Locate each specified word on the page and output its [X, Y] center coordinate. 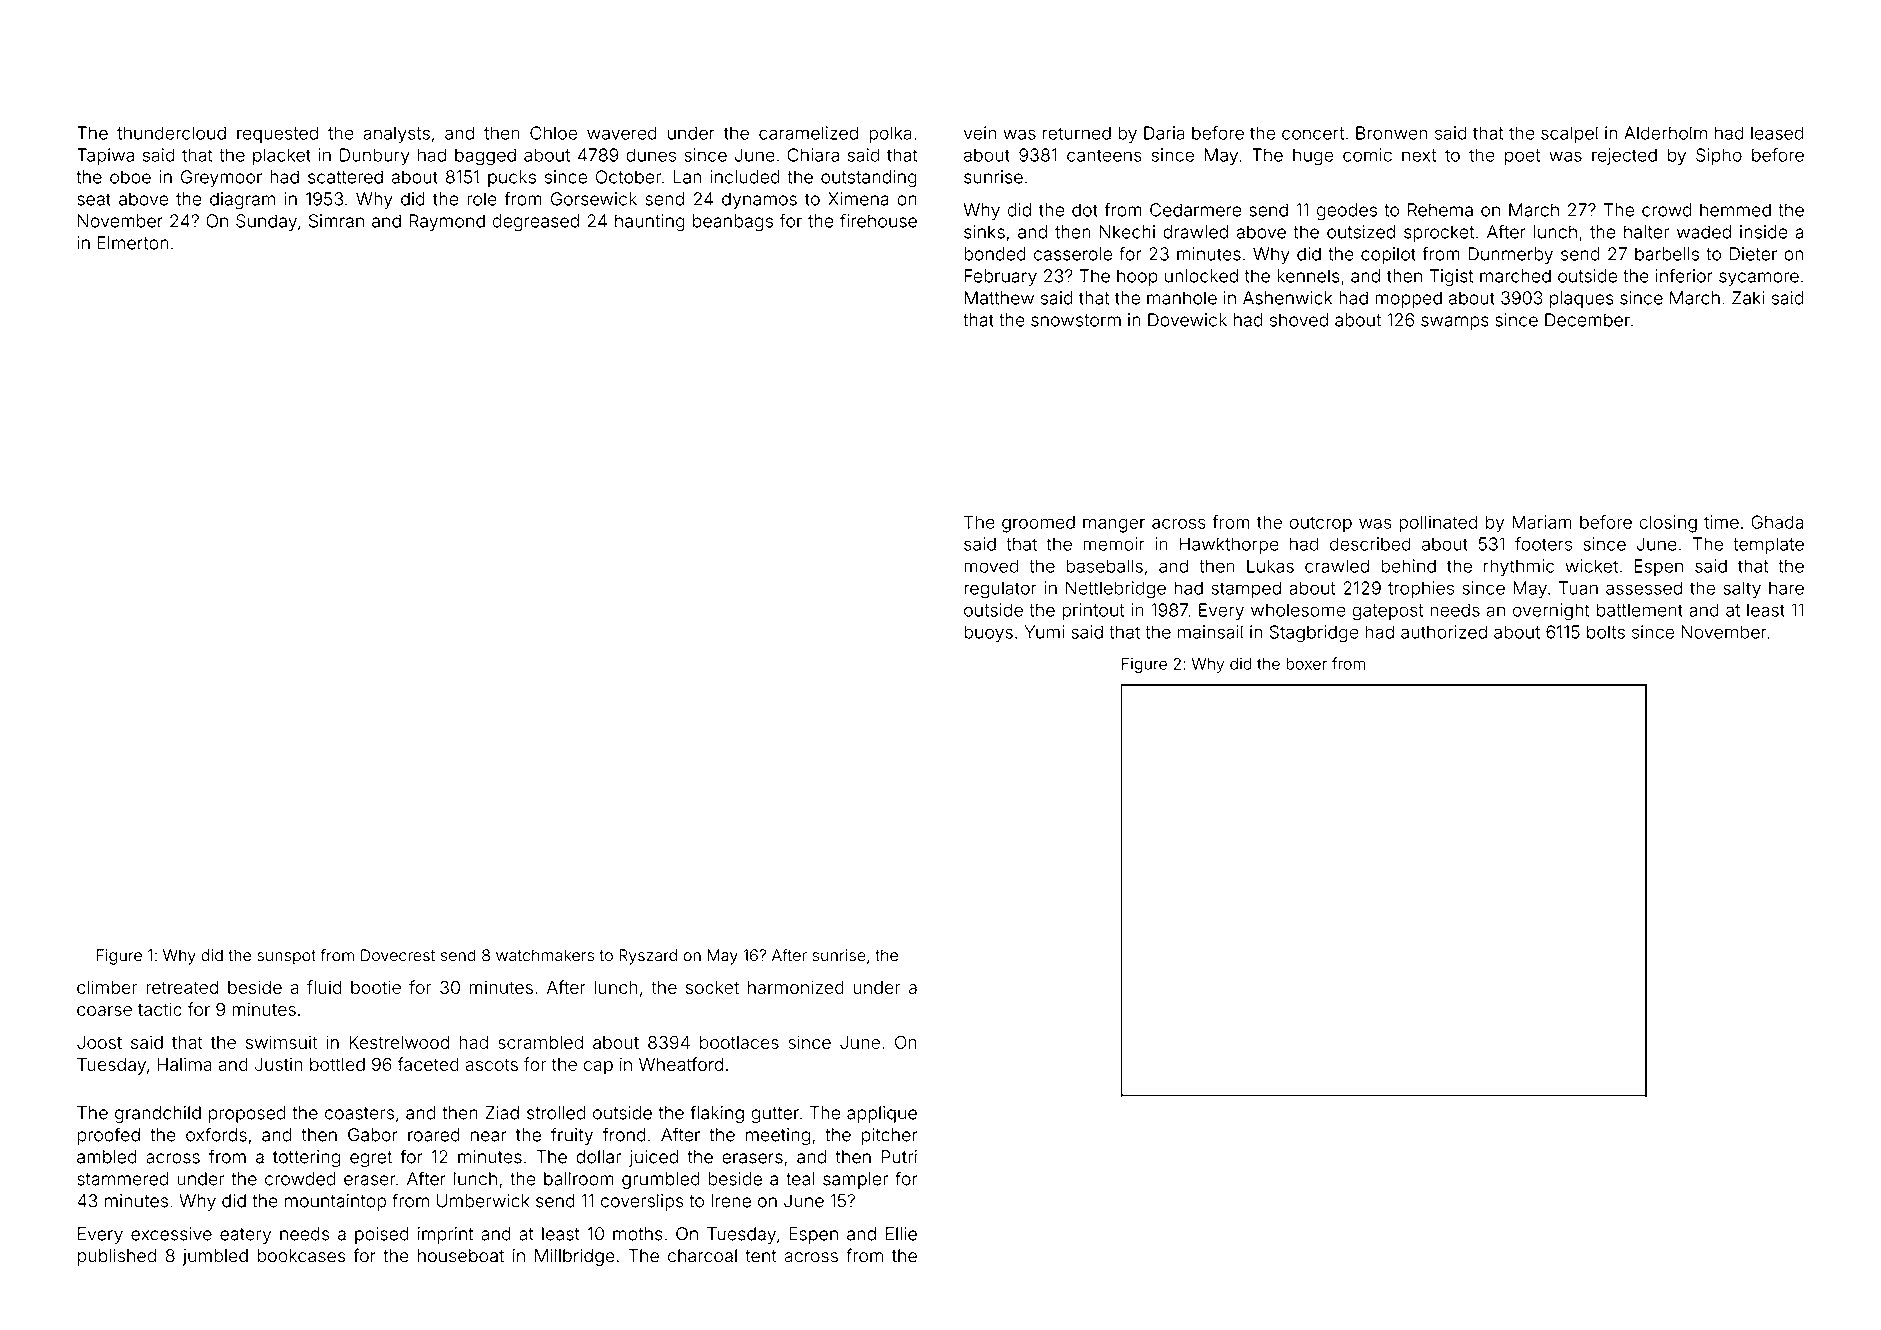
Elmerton [133, 243]
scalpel [1569, 134]
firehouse [878, 220]
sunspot [286, 957]
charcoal [702, 1256]
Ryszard [648, 957]
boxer [1306, 664]
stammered [122, 1179]
